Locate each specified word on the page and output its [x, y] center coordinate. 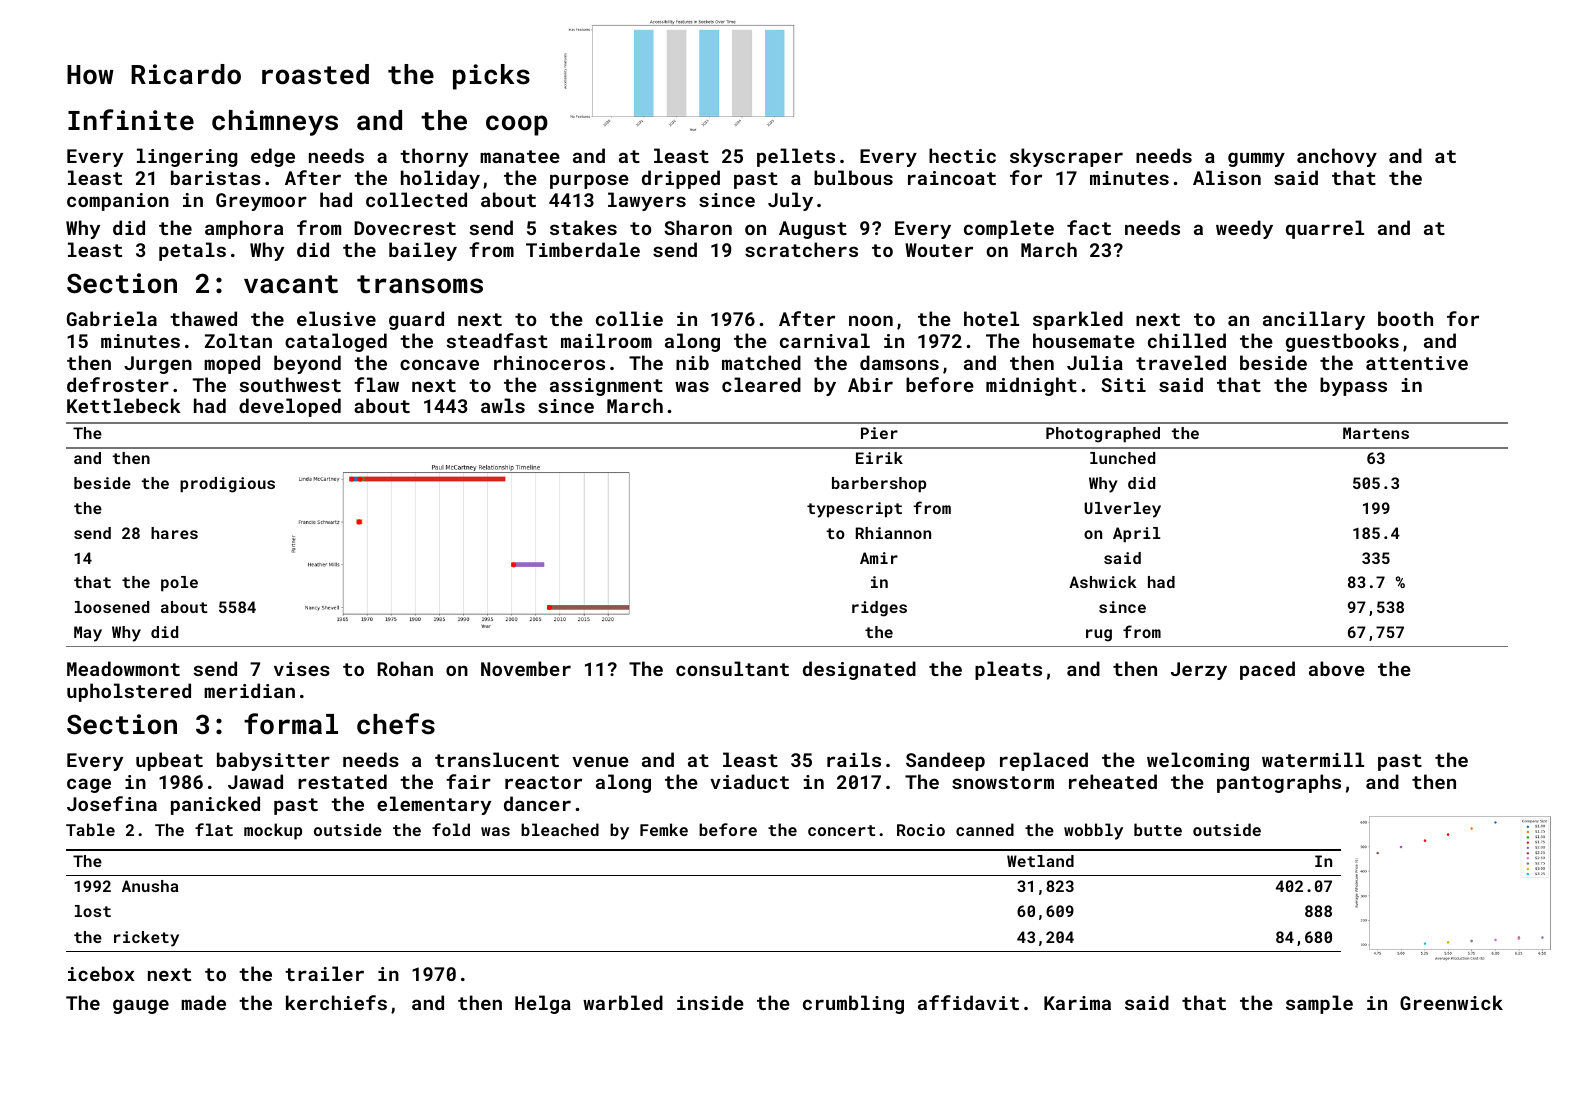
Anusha [150, 886]
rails [854, 759]
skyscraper [1066, 157]
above [1337, 668]
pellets [796, 157]
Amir [879, 558]
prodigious [227, 485]
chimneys [275, 123]
